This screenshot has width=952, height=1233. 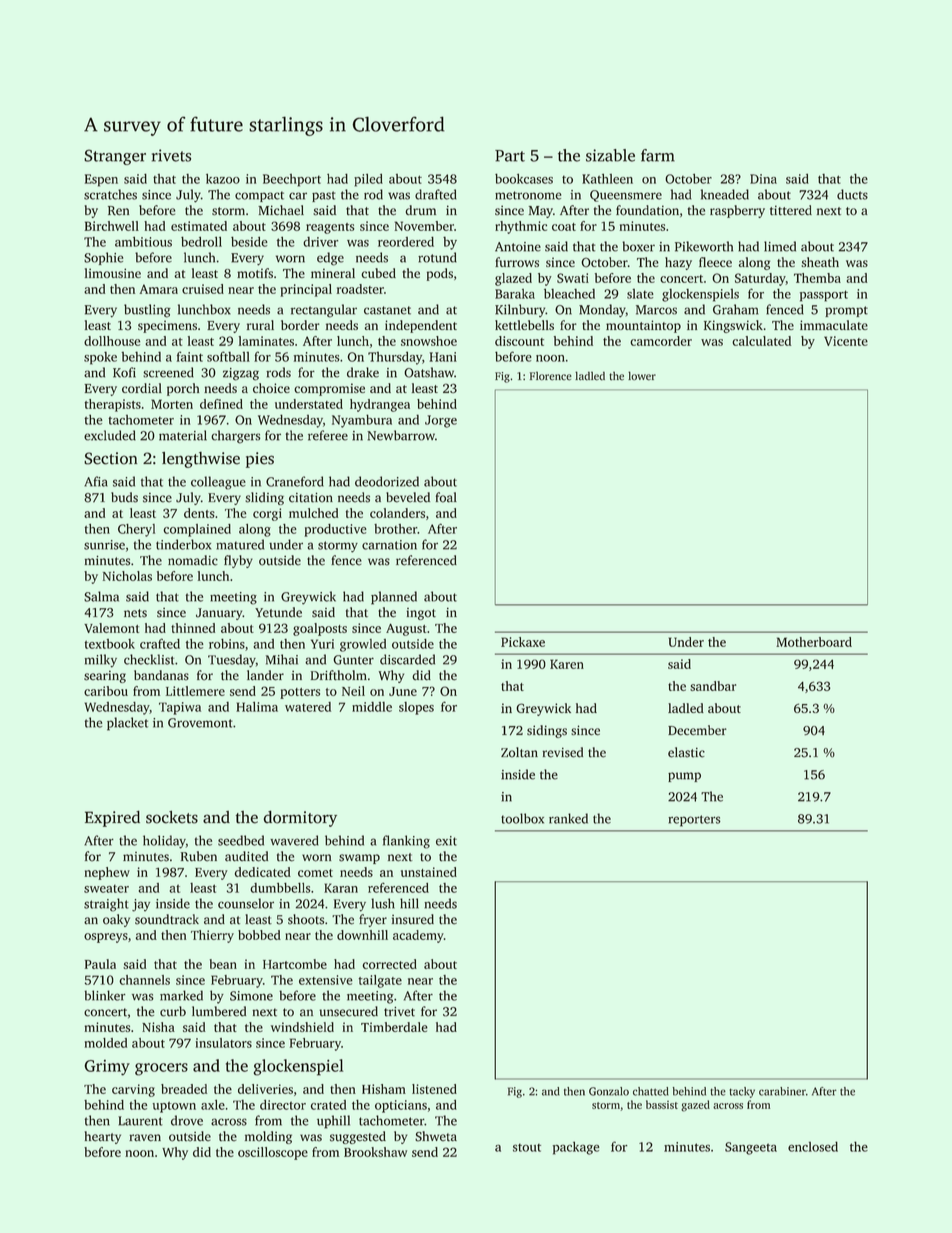 What do you see at coordinates (127, 724) in the screenshot?
I see `placket` at bounding box center [127, 724].
